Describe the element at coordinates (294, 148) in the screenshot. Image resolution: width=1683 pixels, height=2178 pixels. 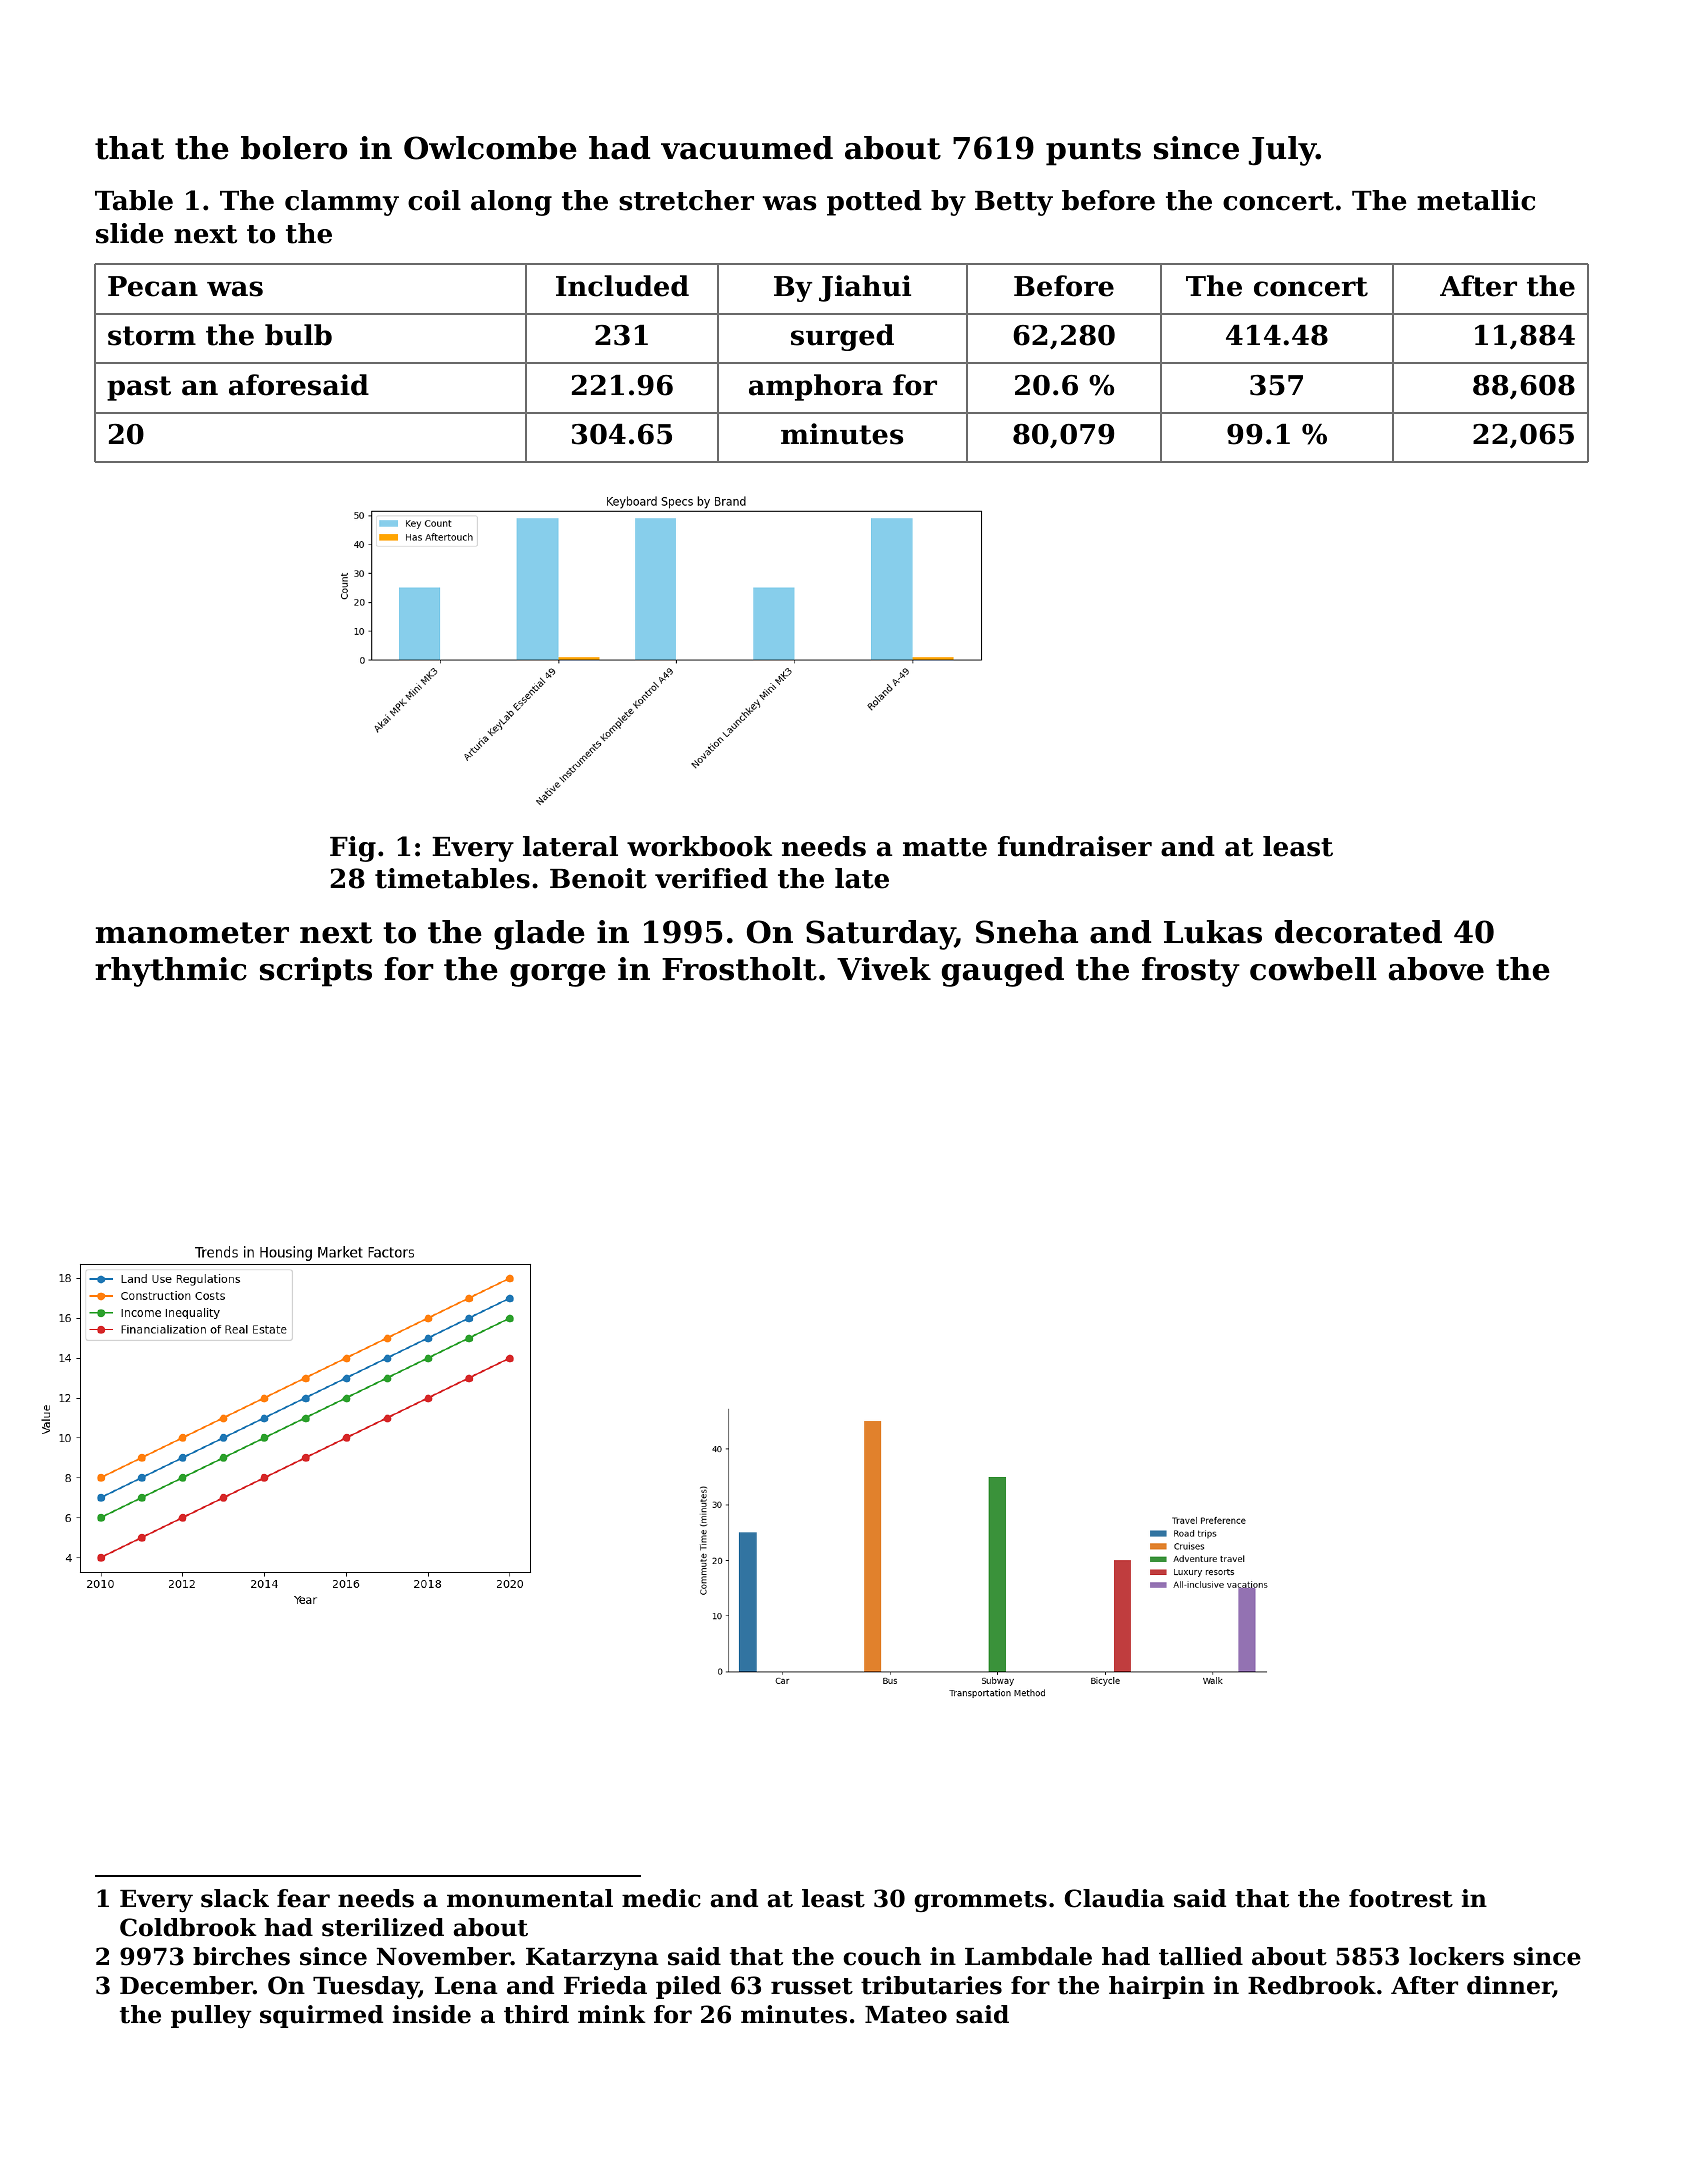
I see `bolero` at that location.
